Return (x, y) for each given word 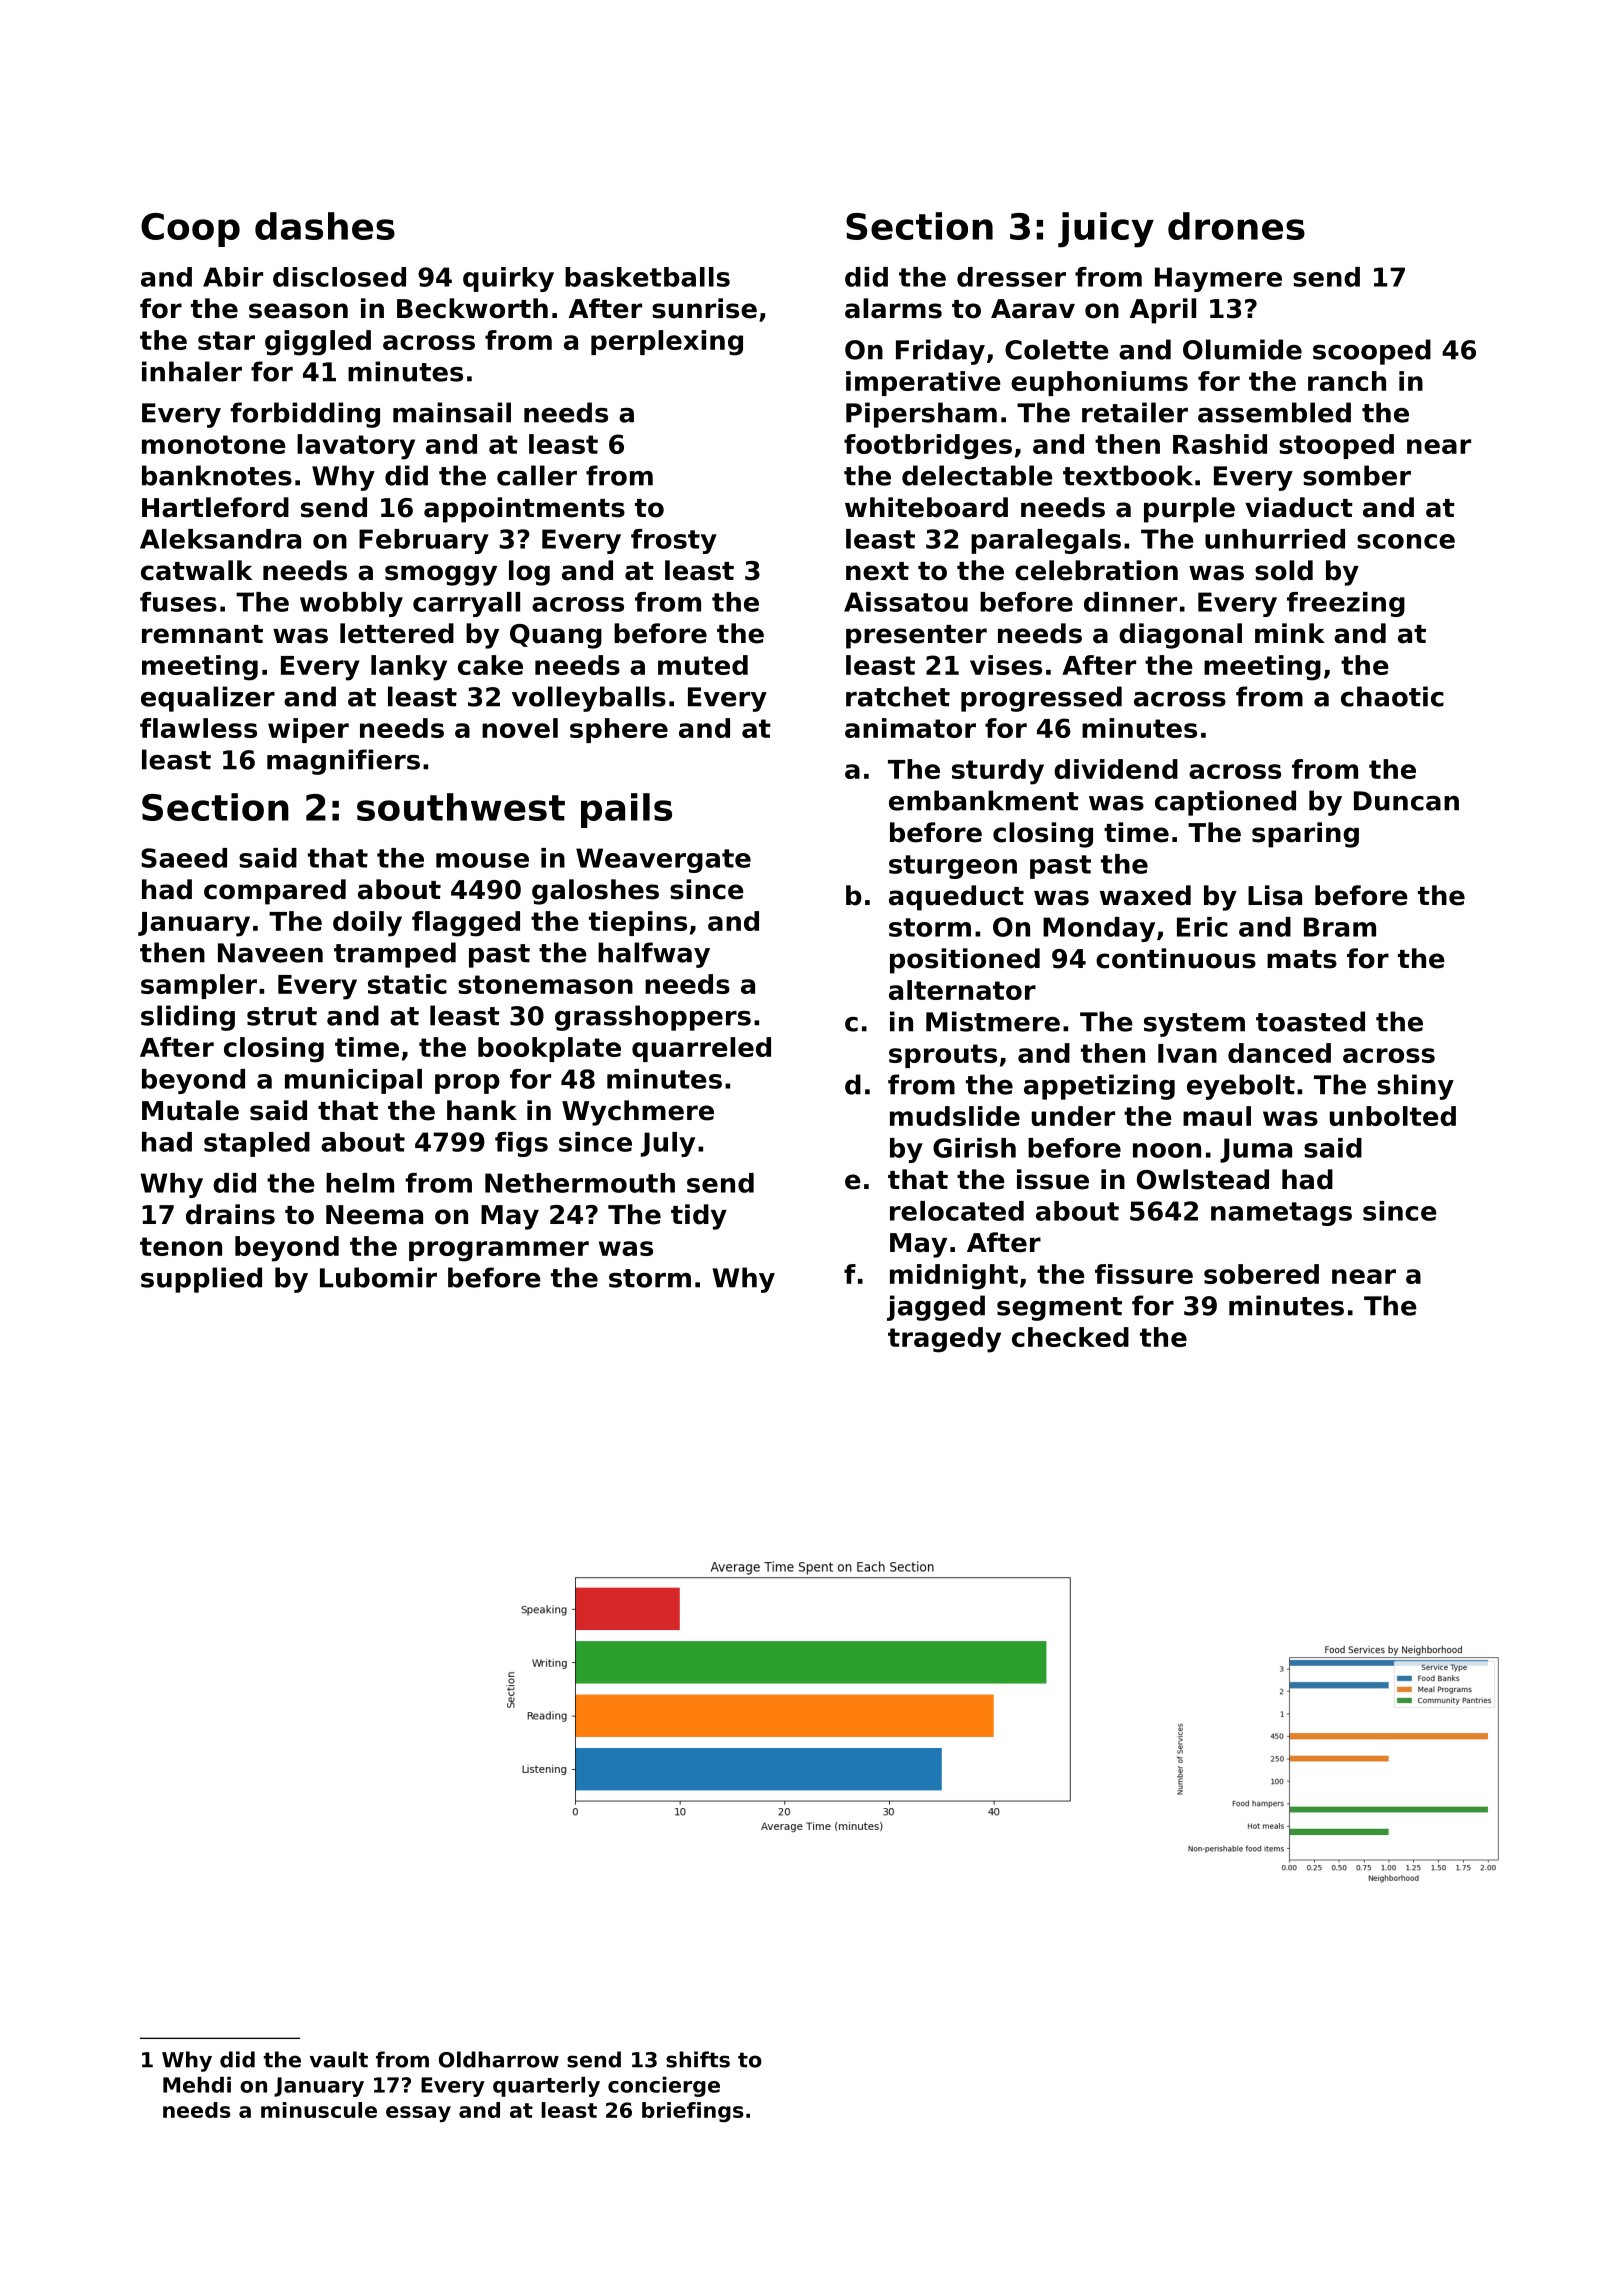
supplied (201, 1280)
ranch (1347, 381)
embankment (984, 800)
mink (1290, 633)
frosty (674, 541)
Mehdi (197, 2085)
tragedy (944, 1340)
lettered (397, 633)
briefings (693, 2112)
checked (1070, 1337)
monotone (214, 444)
